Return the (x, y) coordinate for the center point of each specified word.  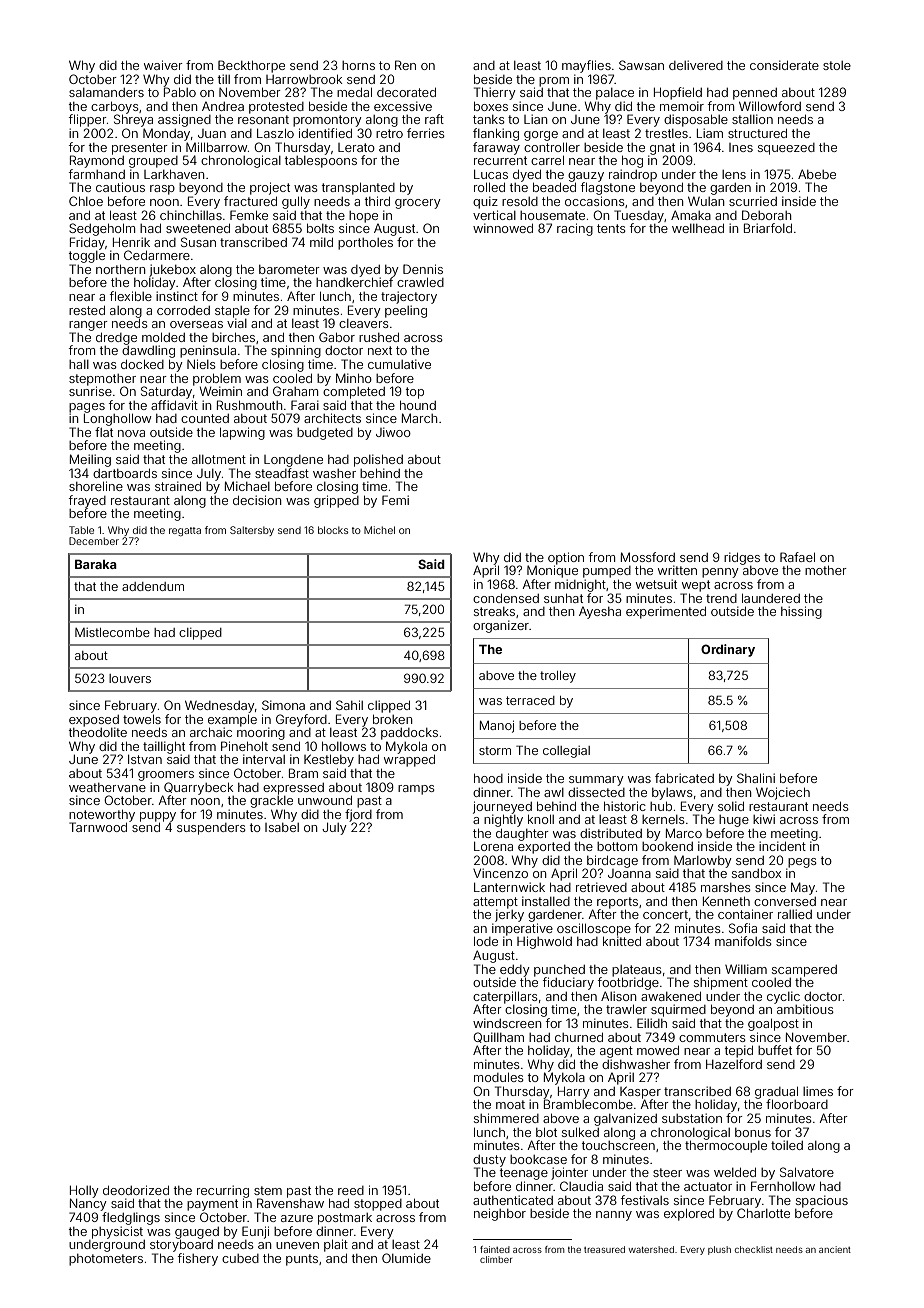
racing (575, 229)
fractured (250, 201)
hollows (344, 746)
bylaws (672, 794)
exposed (94, 721)
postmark (345, 1219)
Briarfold (768, 228)
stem (268, 1190)
